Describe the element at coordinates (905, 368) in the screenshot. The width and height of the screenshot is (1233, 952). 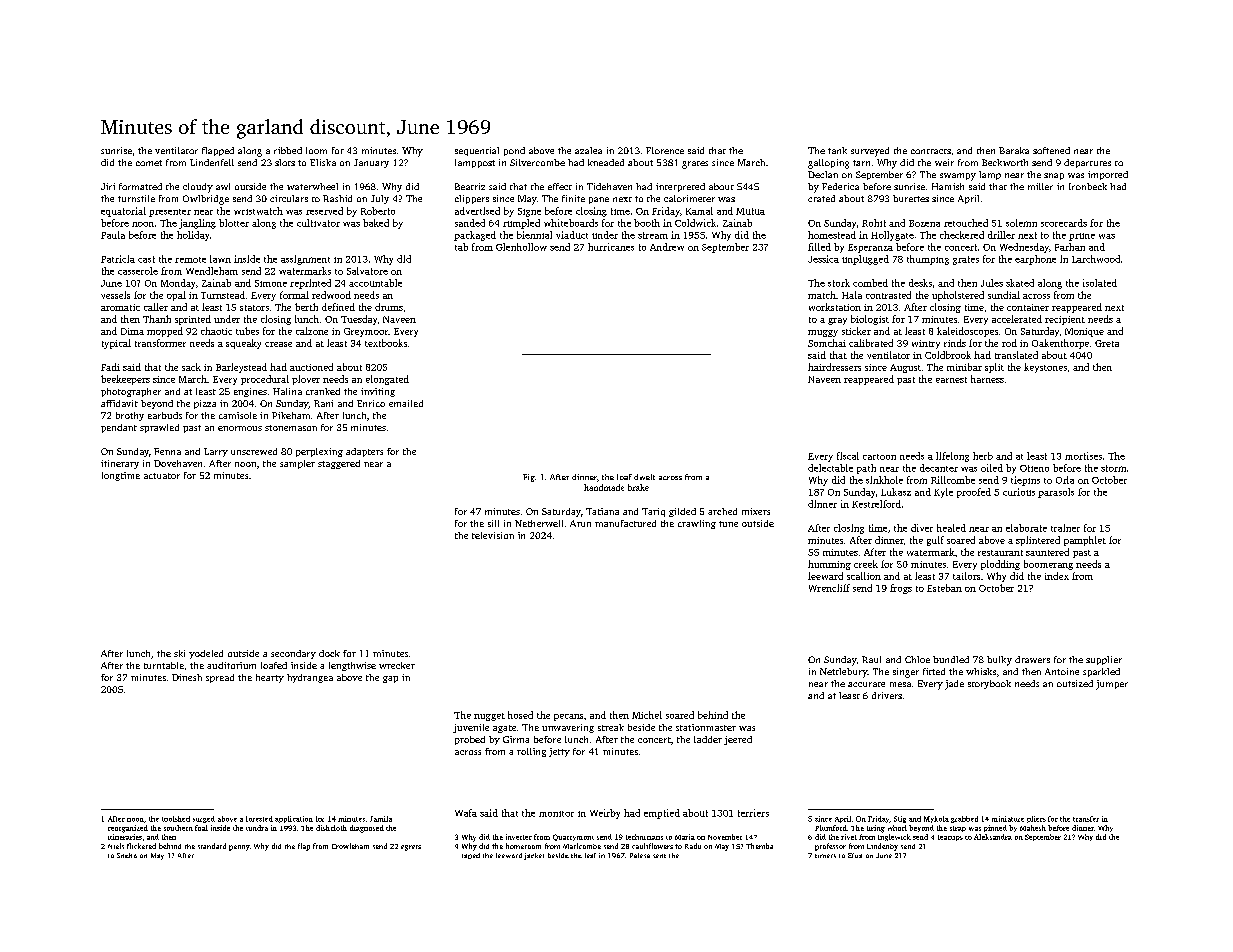
I see `August` at that location.
